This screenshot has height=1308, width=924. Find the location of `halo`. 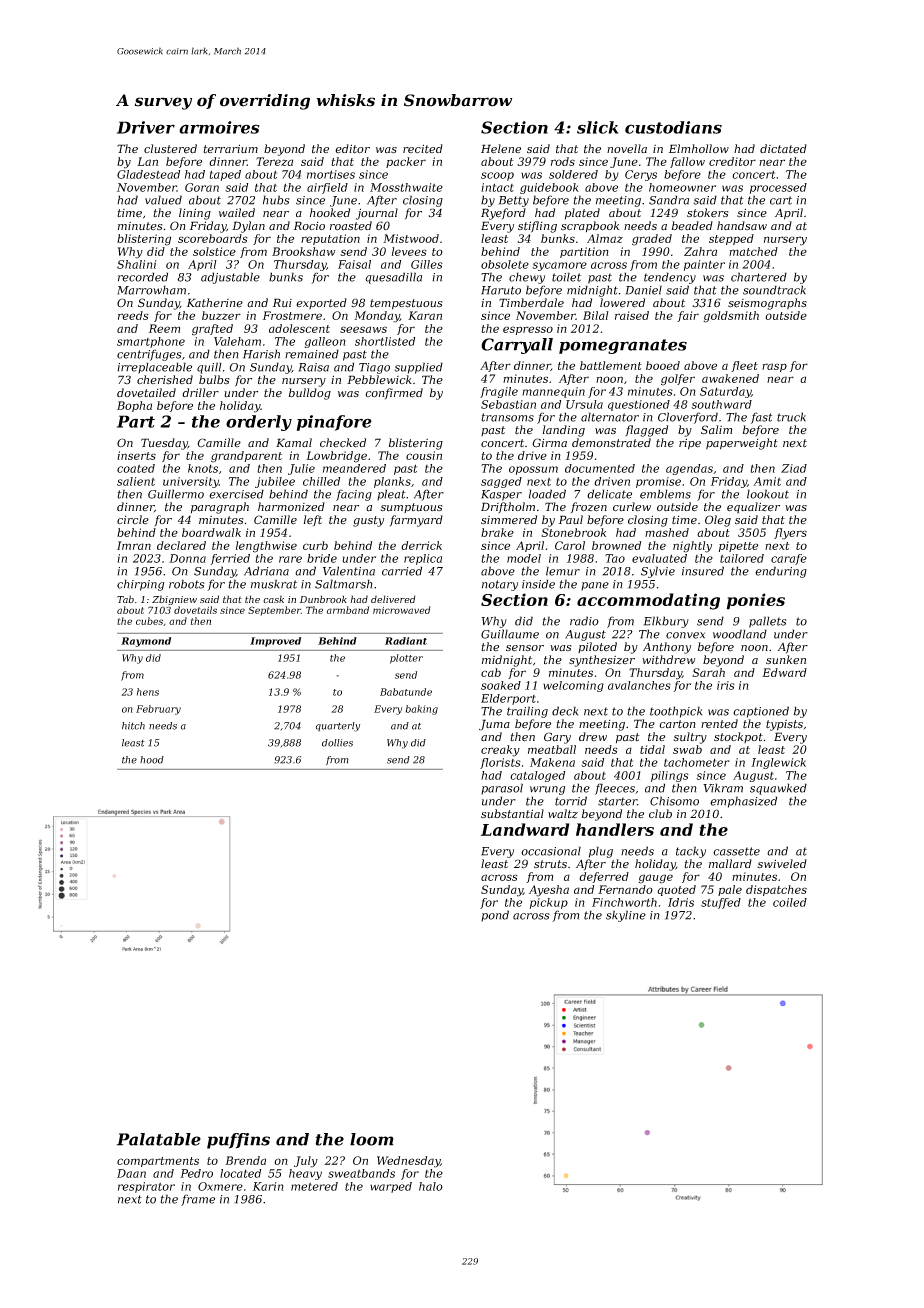

halo is located at coordinates (431, 1186).
